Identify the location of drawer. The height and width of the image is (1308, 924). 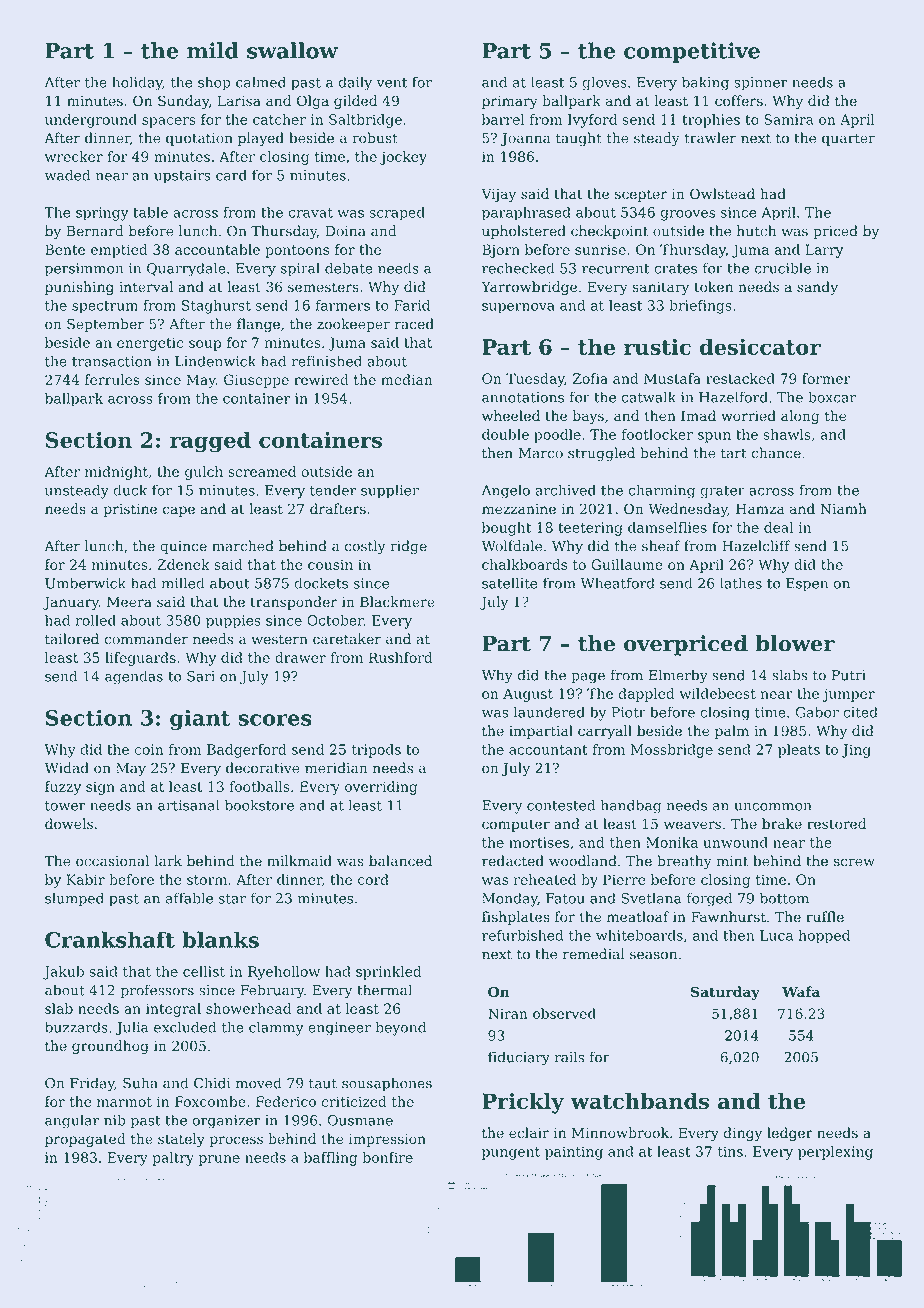
(300, 657).
